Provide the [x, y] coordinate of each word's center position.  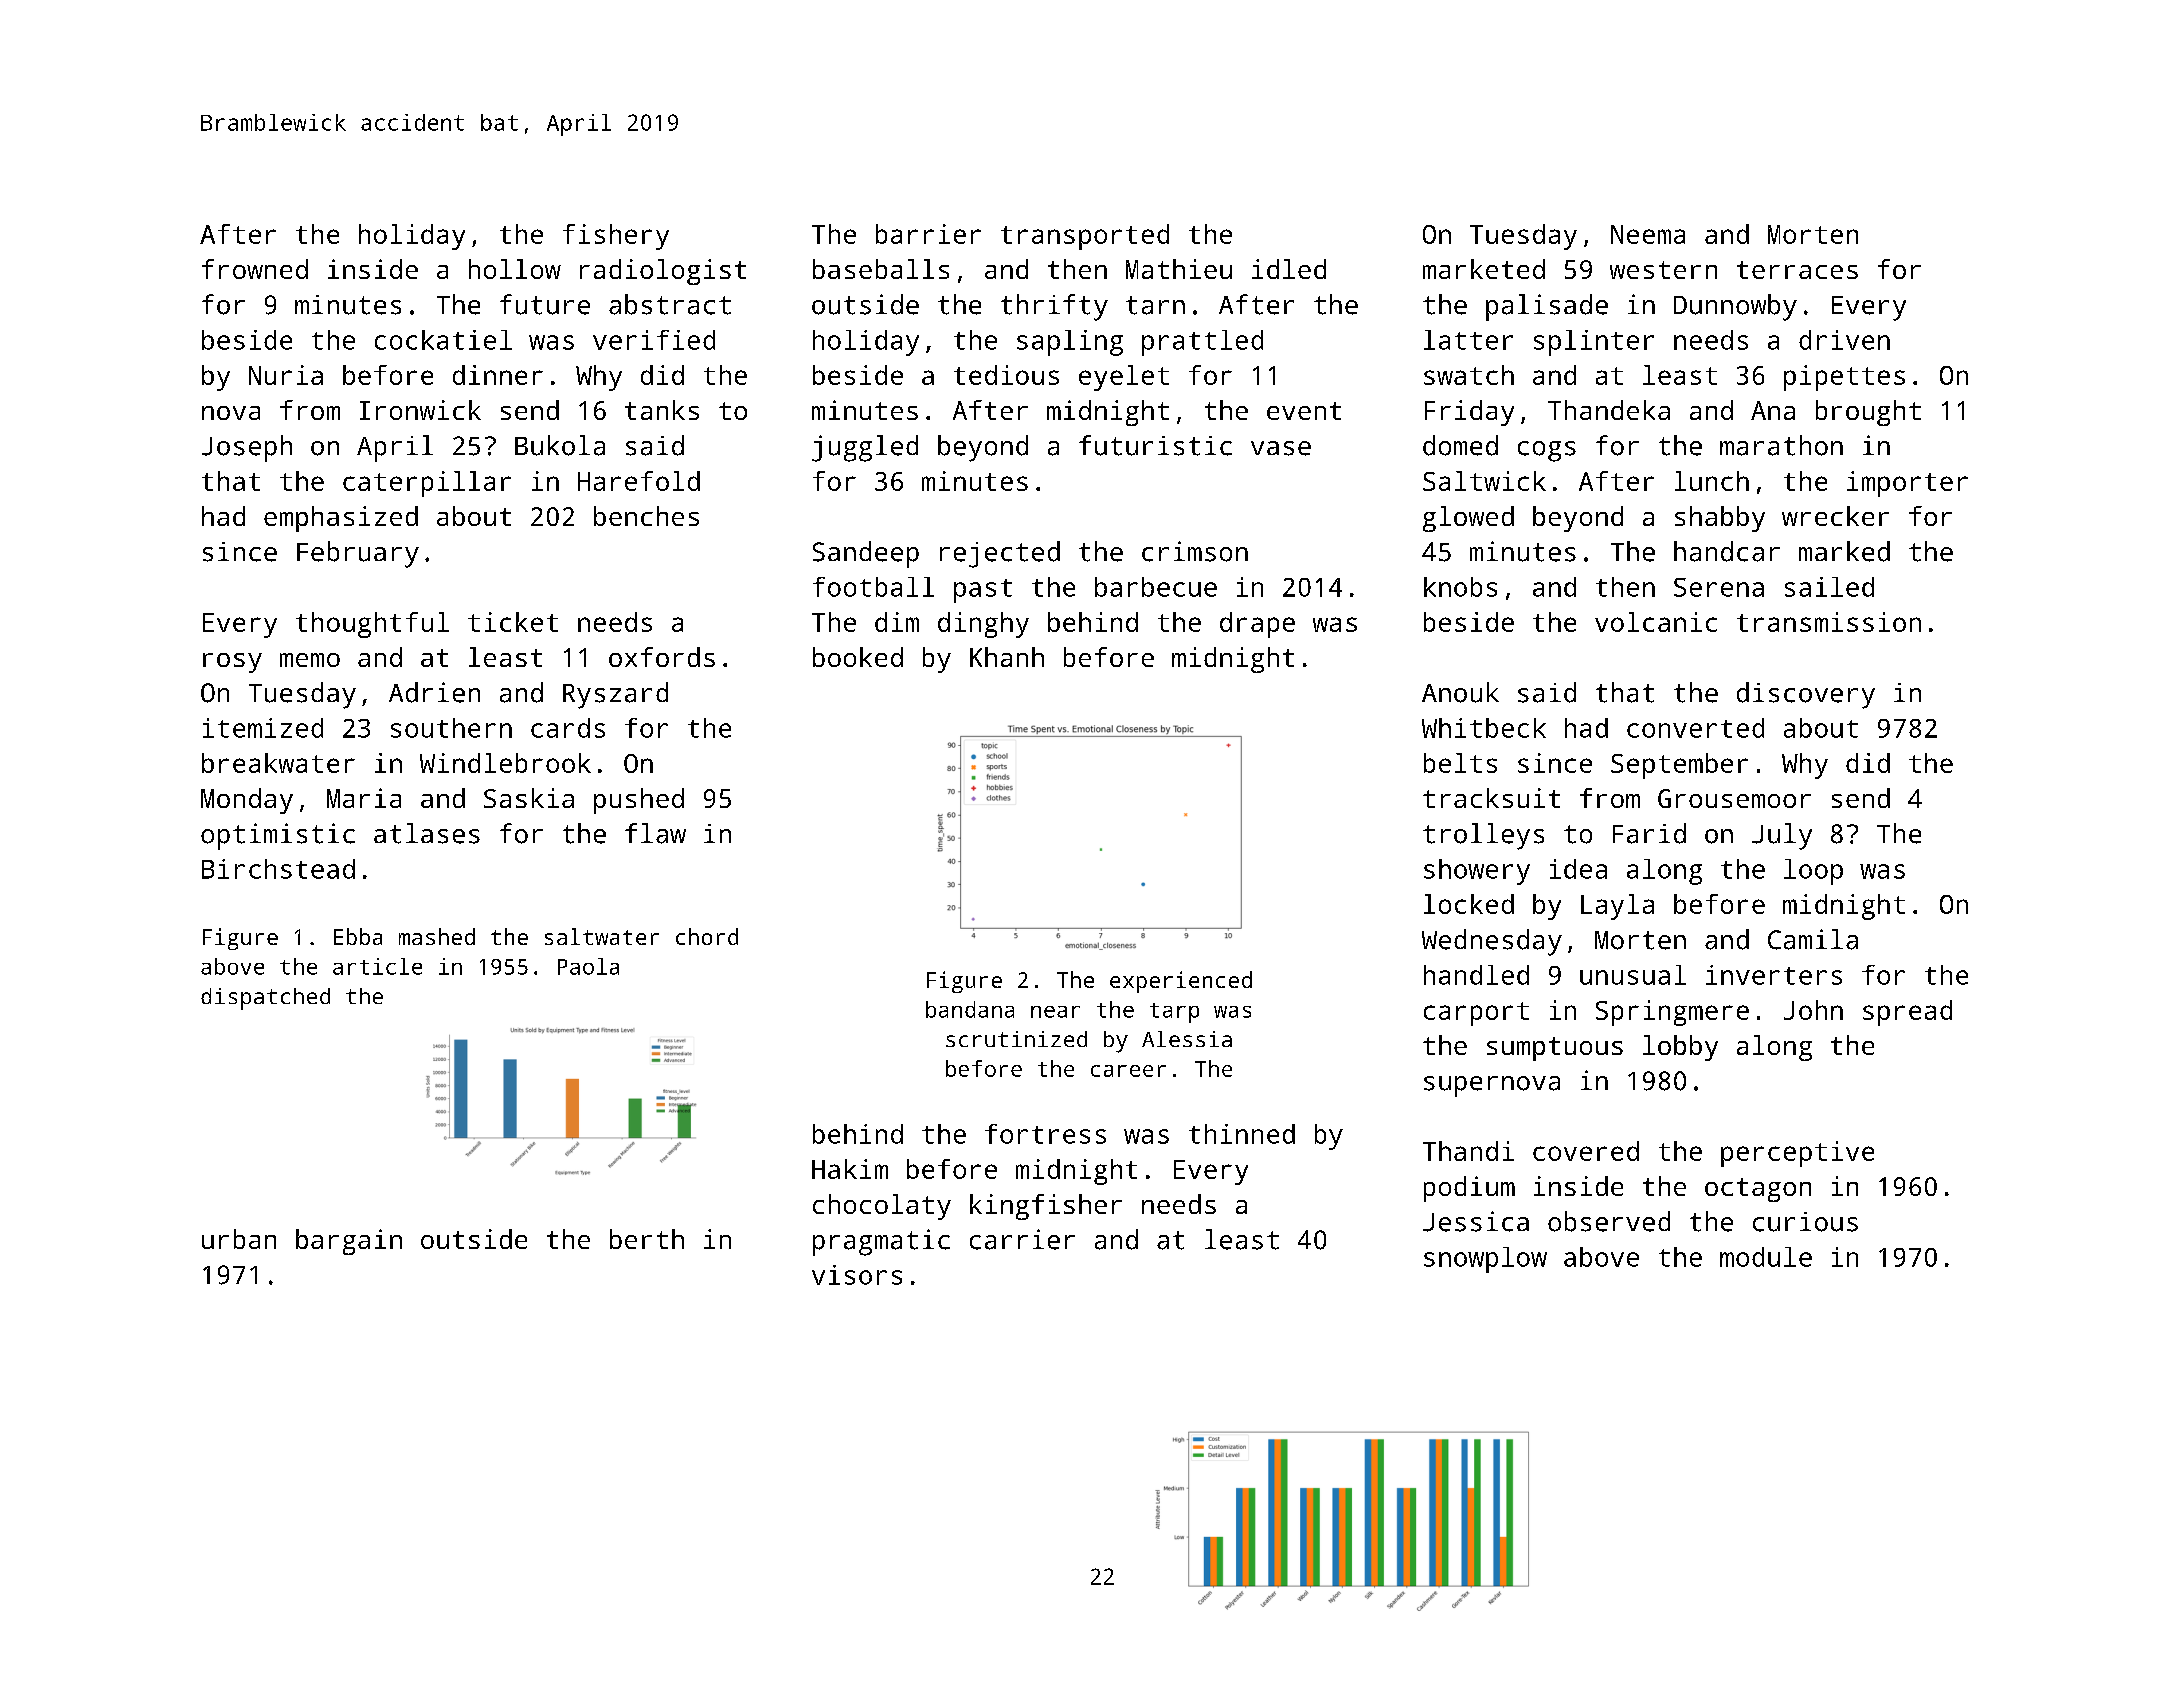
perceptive [1797, 1154]
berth [647, 1239]
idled [1289, 269]
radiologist [663, 272]
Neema [1648, 234]
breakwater [278, 763]
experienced [1181, 982]
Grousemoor [1734, 798]
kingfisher [1046, 1207]
